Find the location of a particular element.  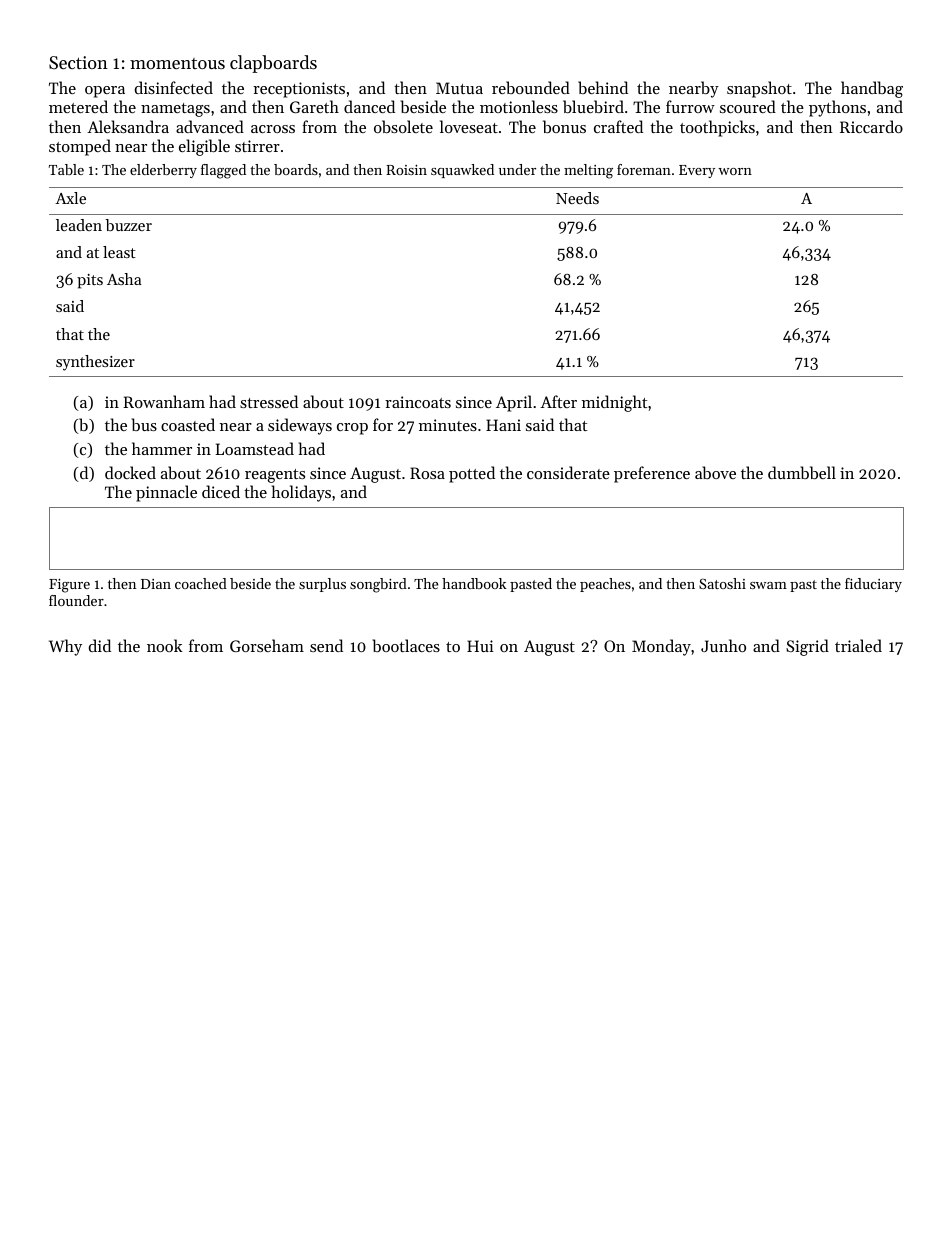

Needs is located at coordinates (577, 198).
